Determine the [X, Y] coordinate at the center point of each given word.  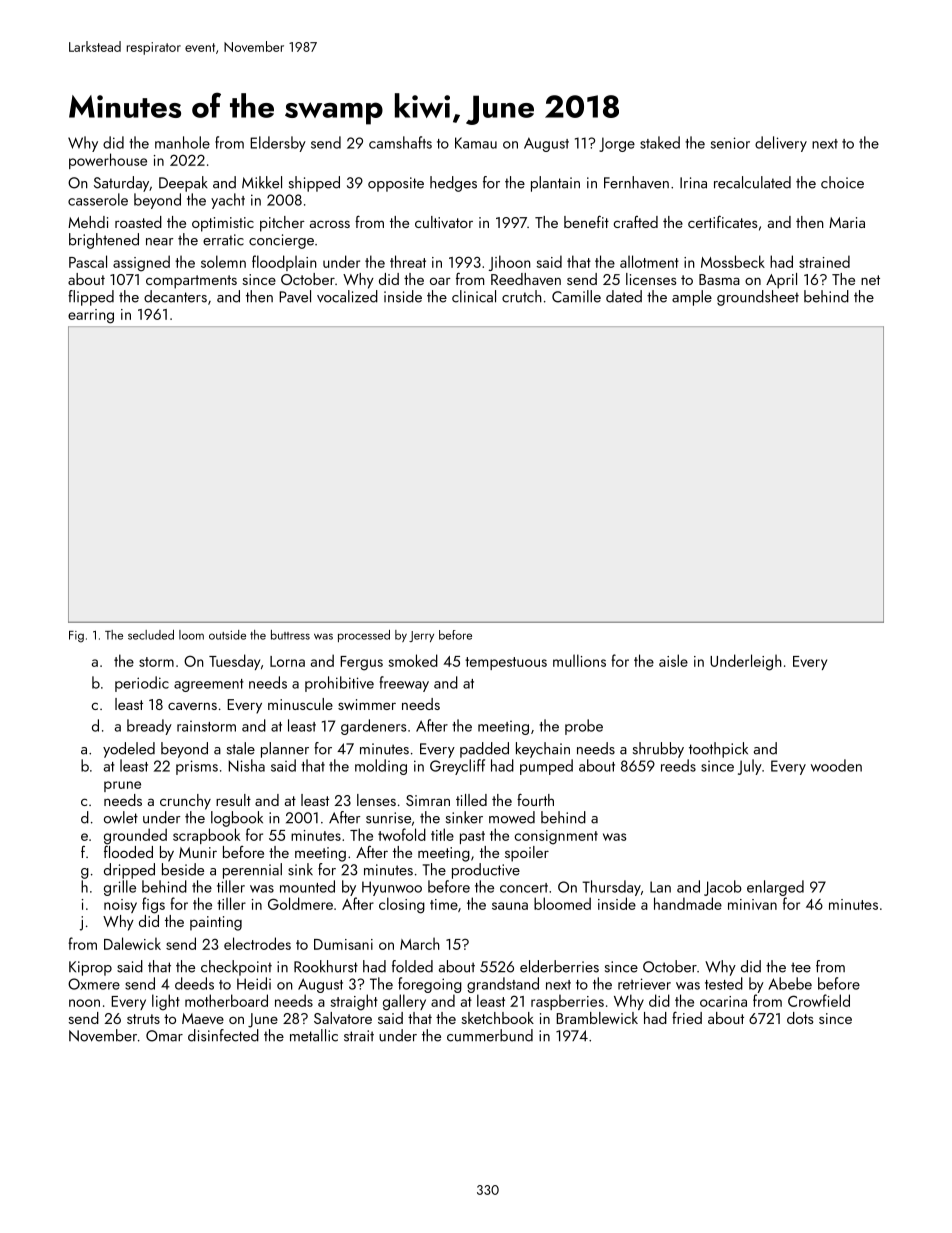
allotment [649, 261]
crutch [522, 296]
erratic [223, 240]
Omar [164, 1036]
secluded [151, 635]
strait [359, 1036]
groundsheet [758, 298]
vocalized [347, 296]
